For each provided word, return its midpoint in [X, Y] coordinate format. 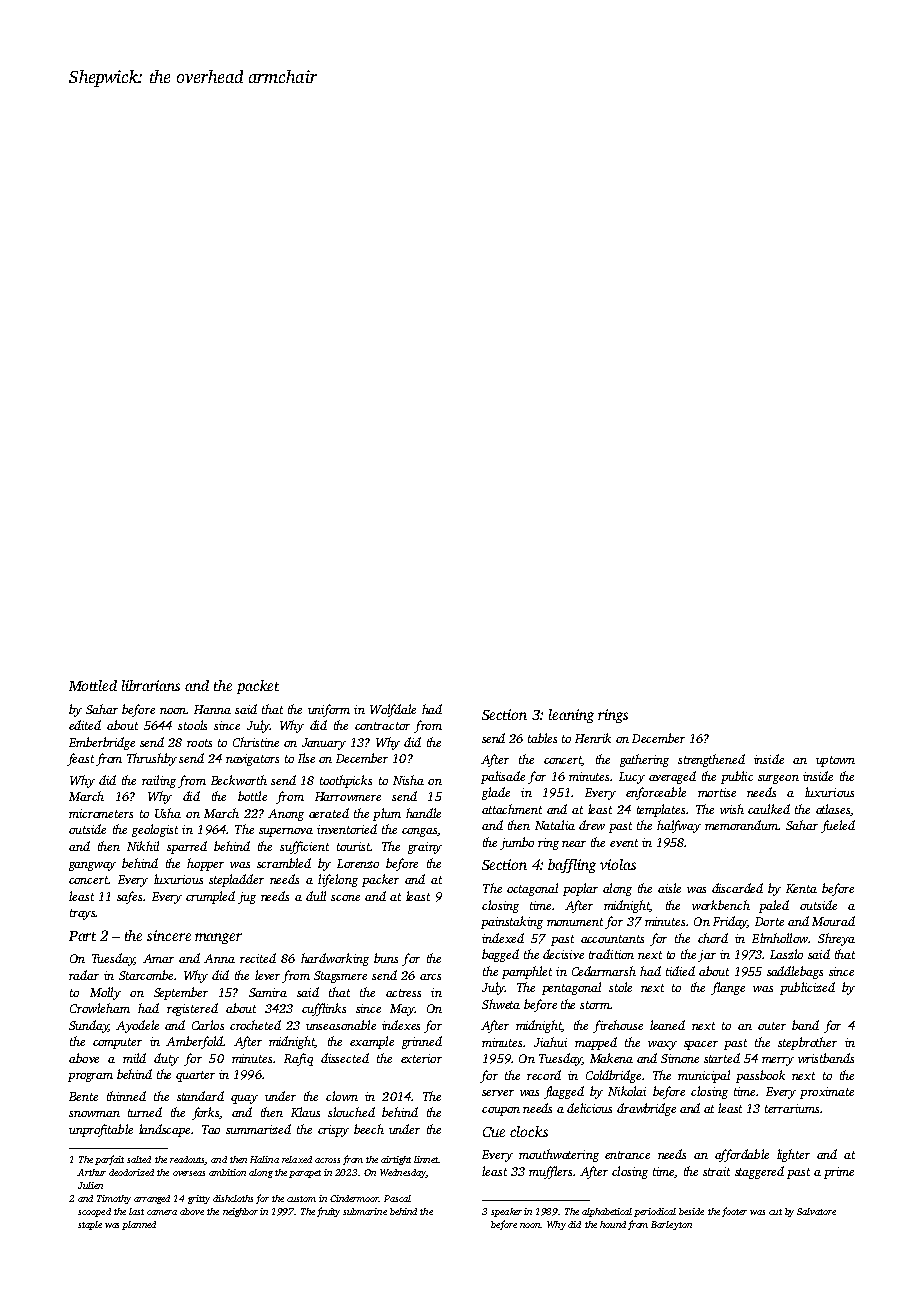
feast [80, 759]
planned [139, 1225]
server [498, 1093]
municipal [704, 1076]
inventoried [347, 829]
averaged [672, 777]
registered [192, 1009]
